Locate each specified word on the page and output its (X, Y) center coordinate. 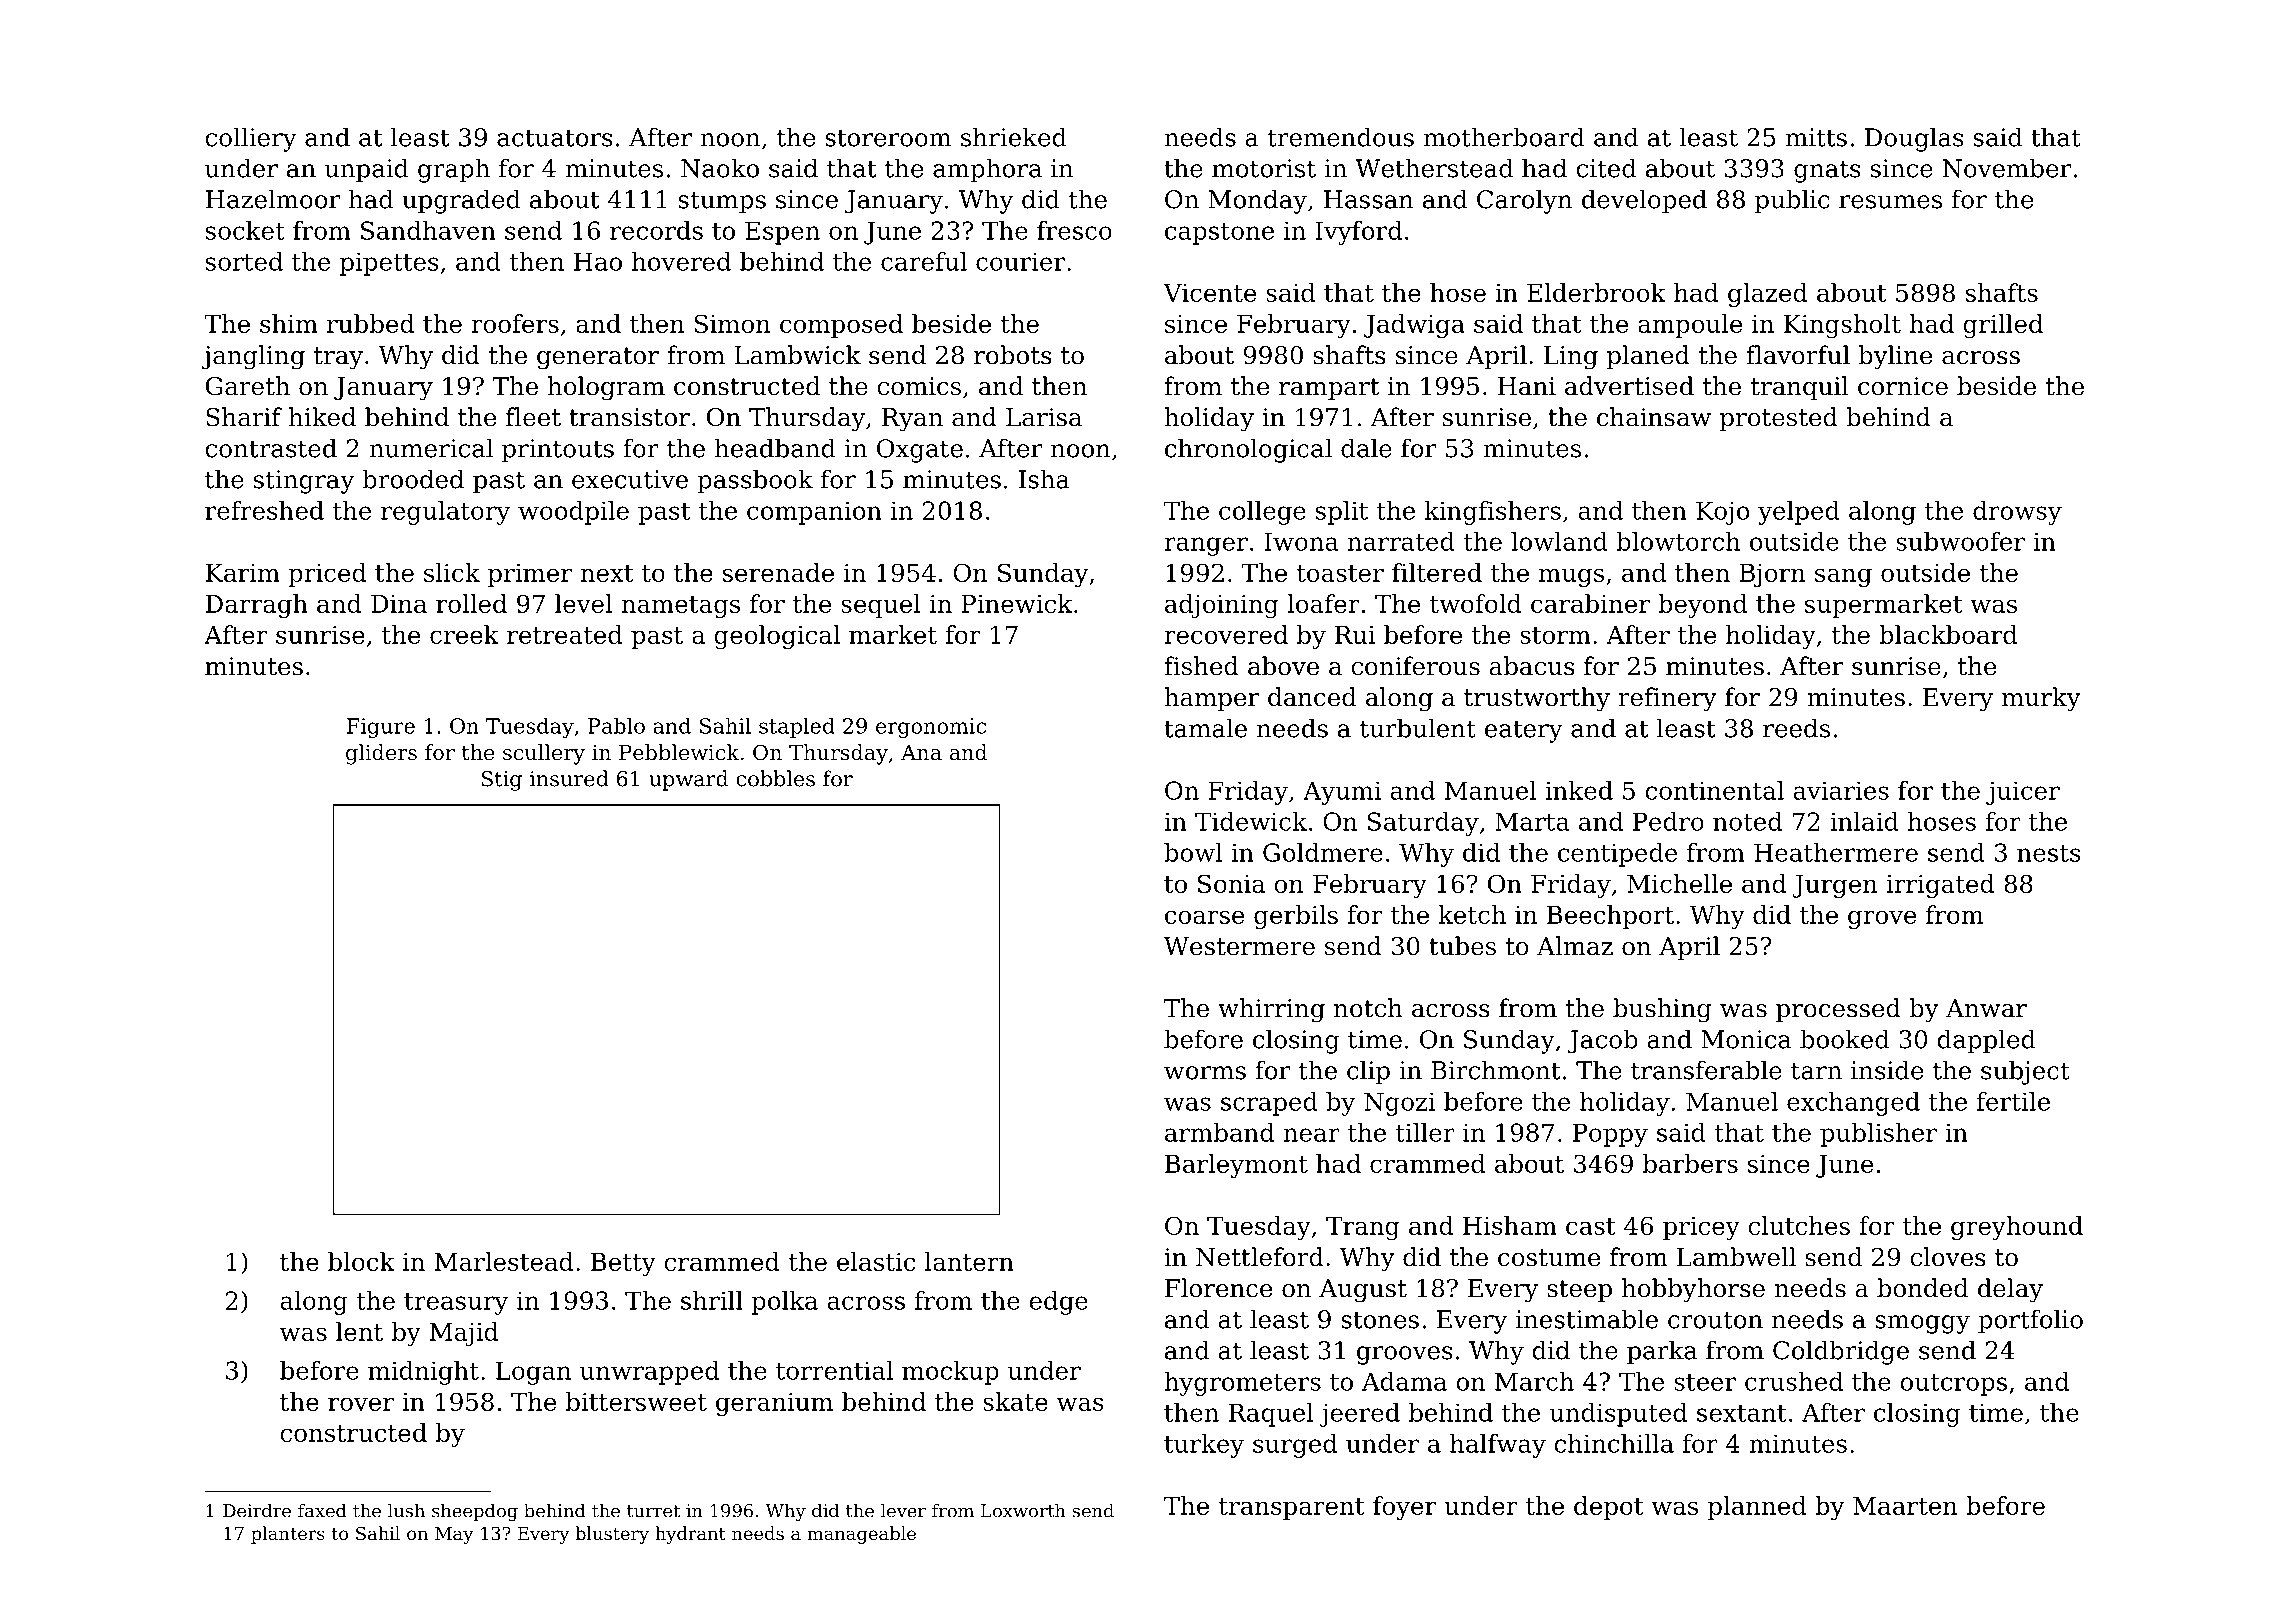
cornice (1903, 386)
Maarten (1905, 1506)
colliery (251, 139)
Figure (381, 728)
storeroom (888, 138)
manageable (861, 1535)
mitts (1816, 137)
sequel (881, 606)
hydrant (690, 1535)
